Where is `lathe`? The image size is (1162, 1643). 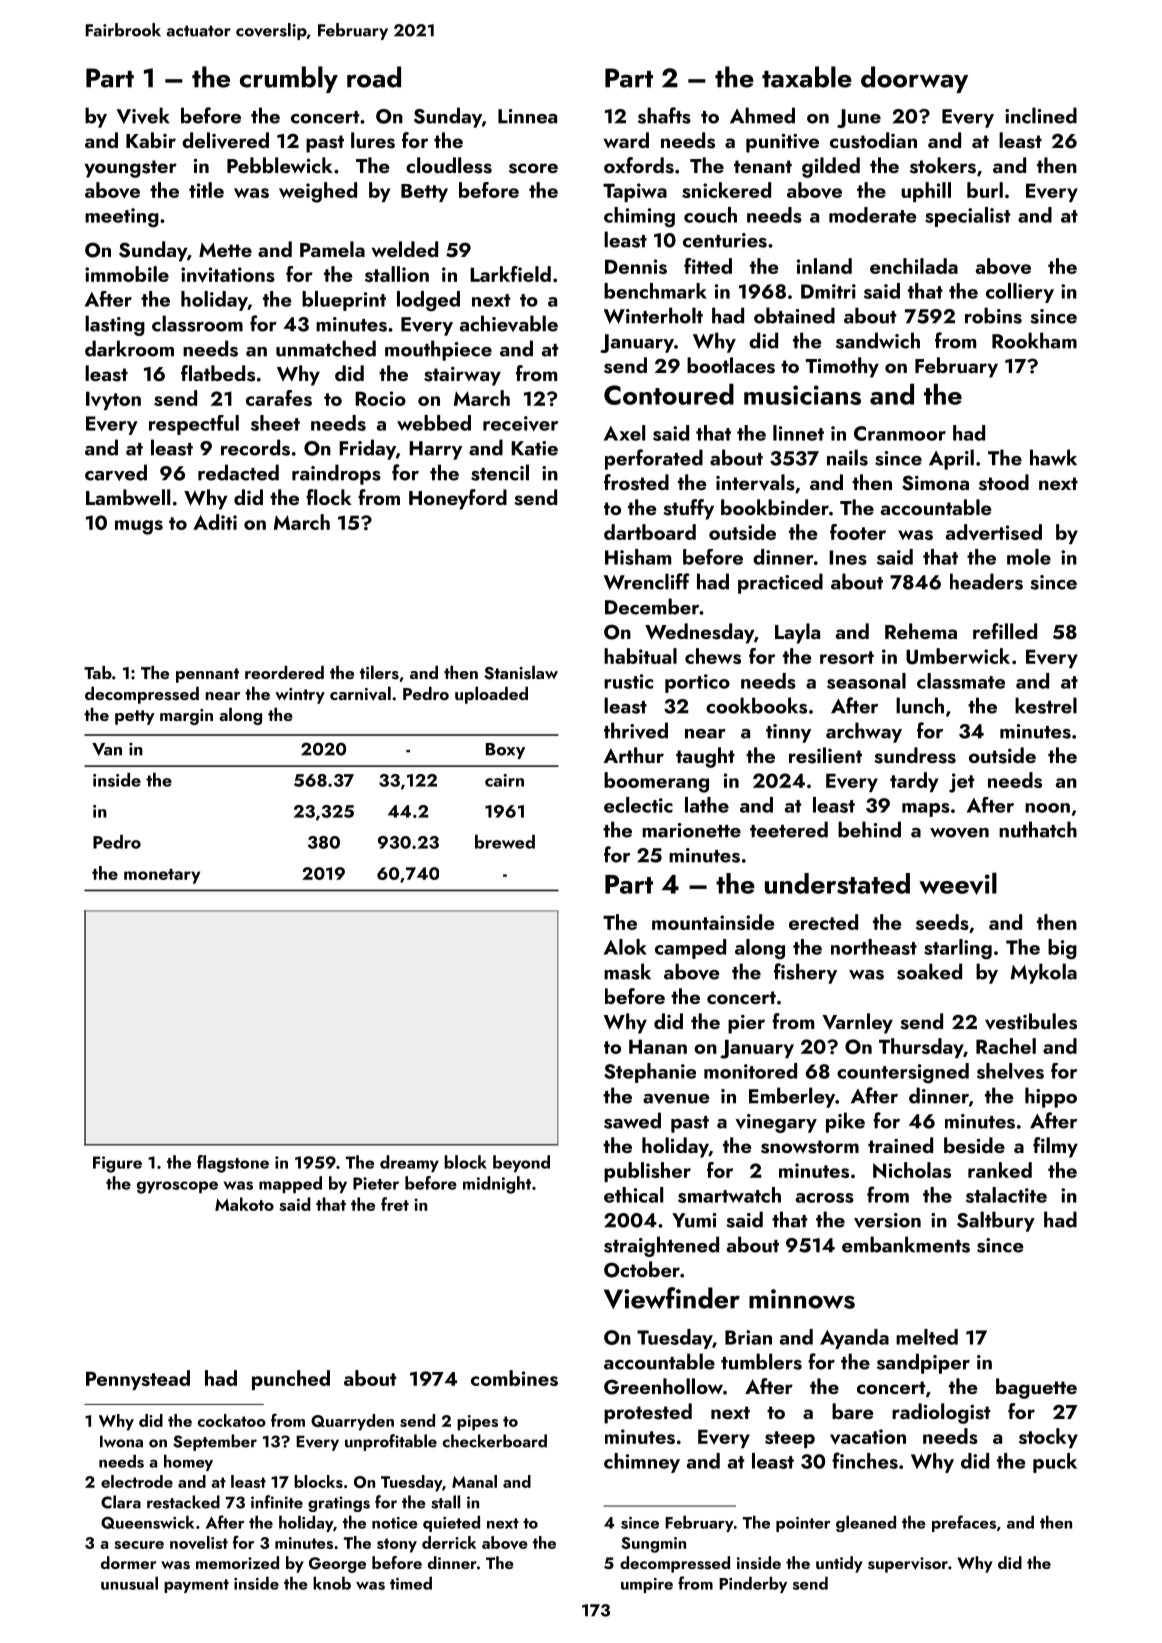
lathe is located at coordinates (707, 805).
